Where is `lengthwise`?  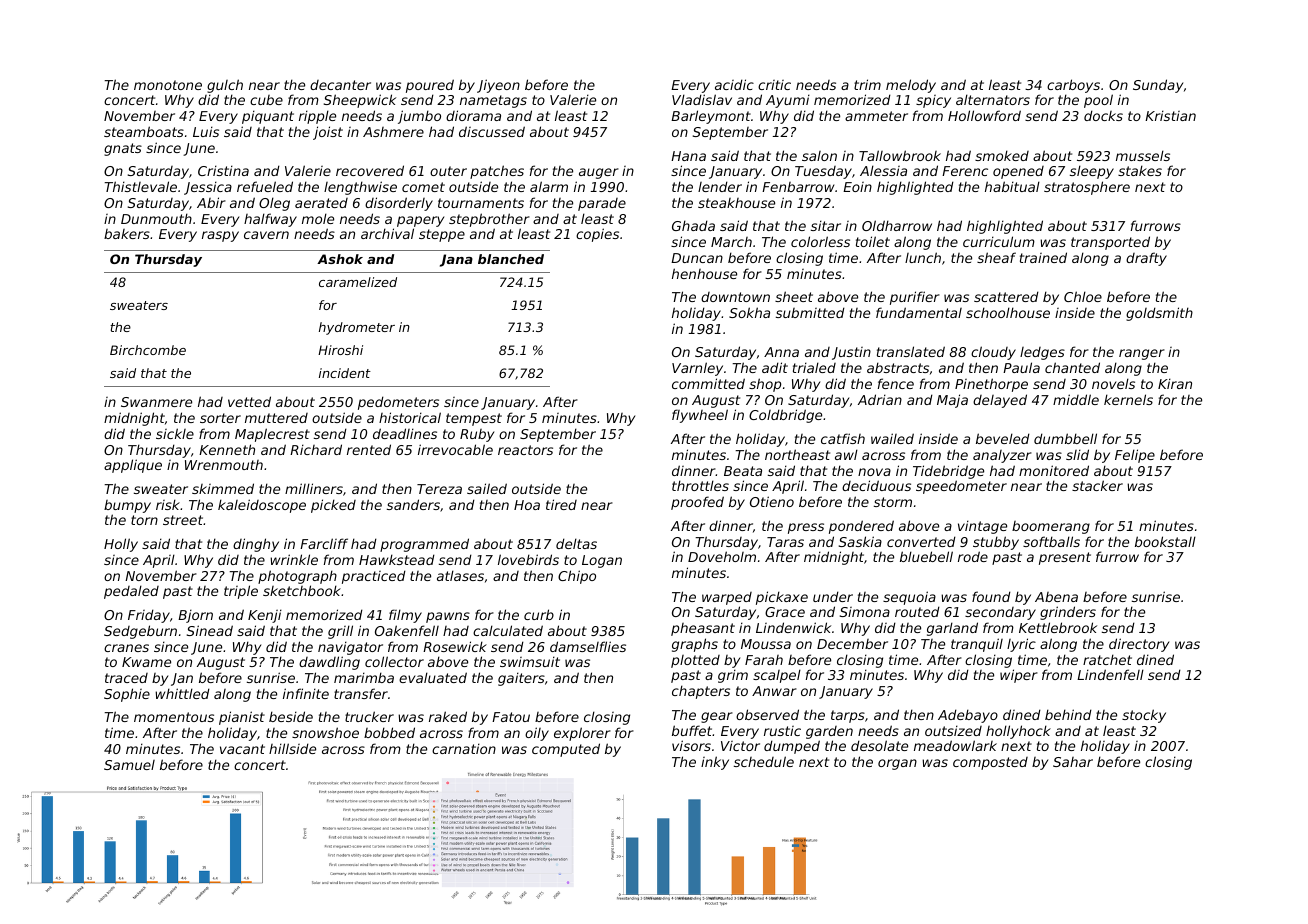
lengthwise is located at coordinates (360, 188).
